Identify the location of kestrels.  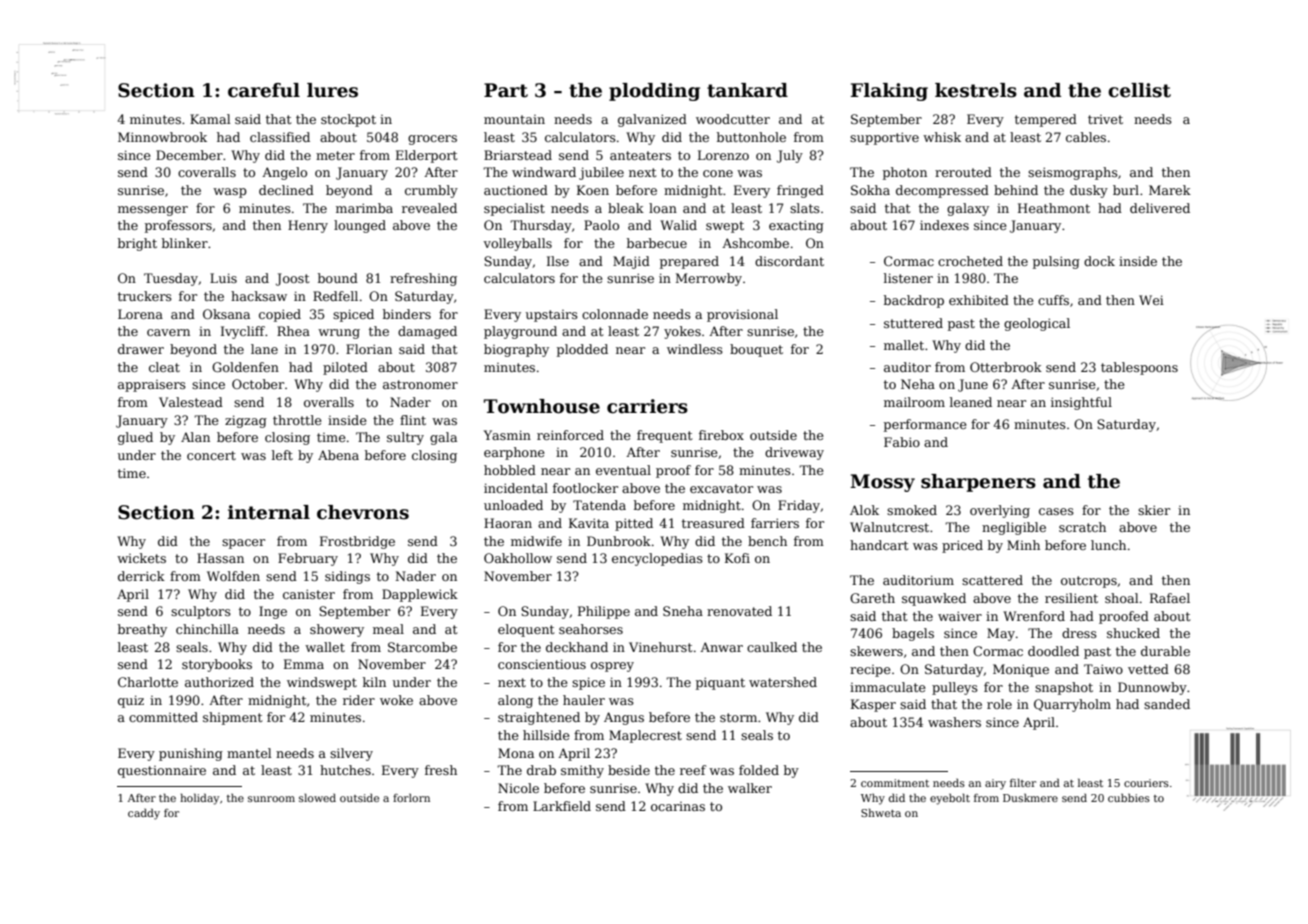
(976, 90).
